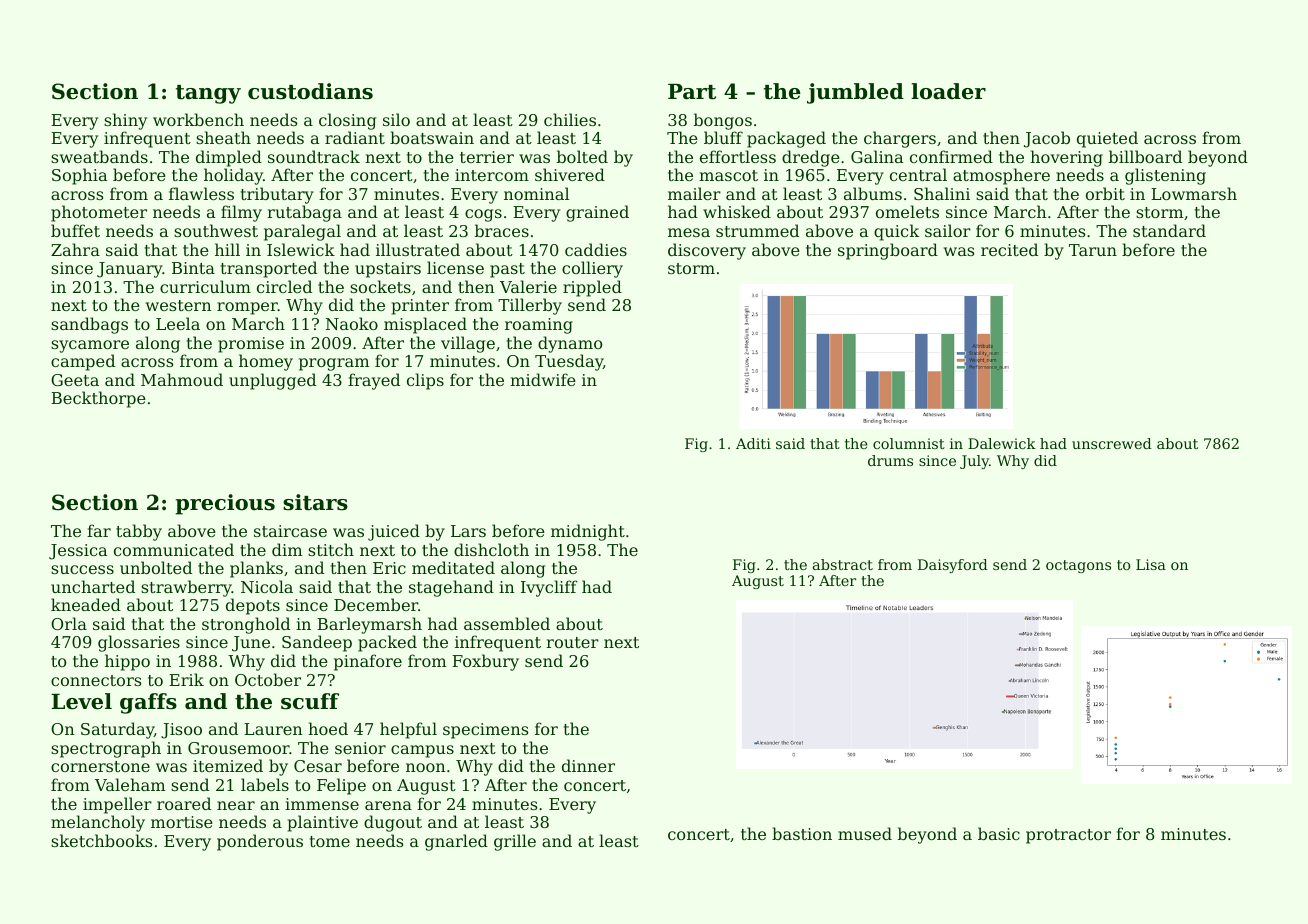 This screenshot has width=1308, height=924. What do you see at coordinates (251, 345) in the screenshot?
I see `promise` at bounding box center [251, 345].
